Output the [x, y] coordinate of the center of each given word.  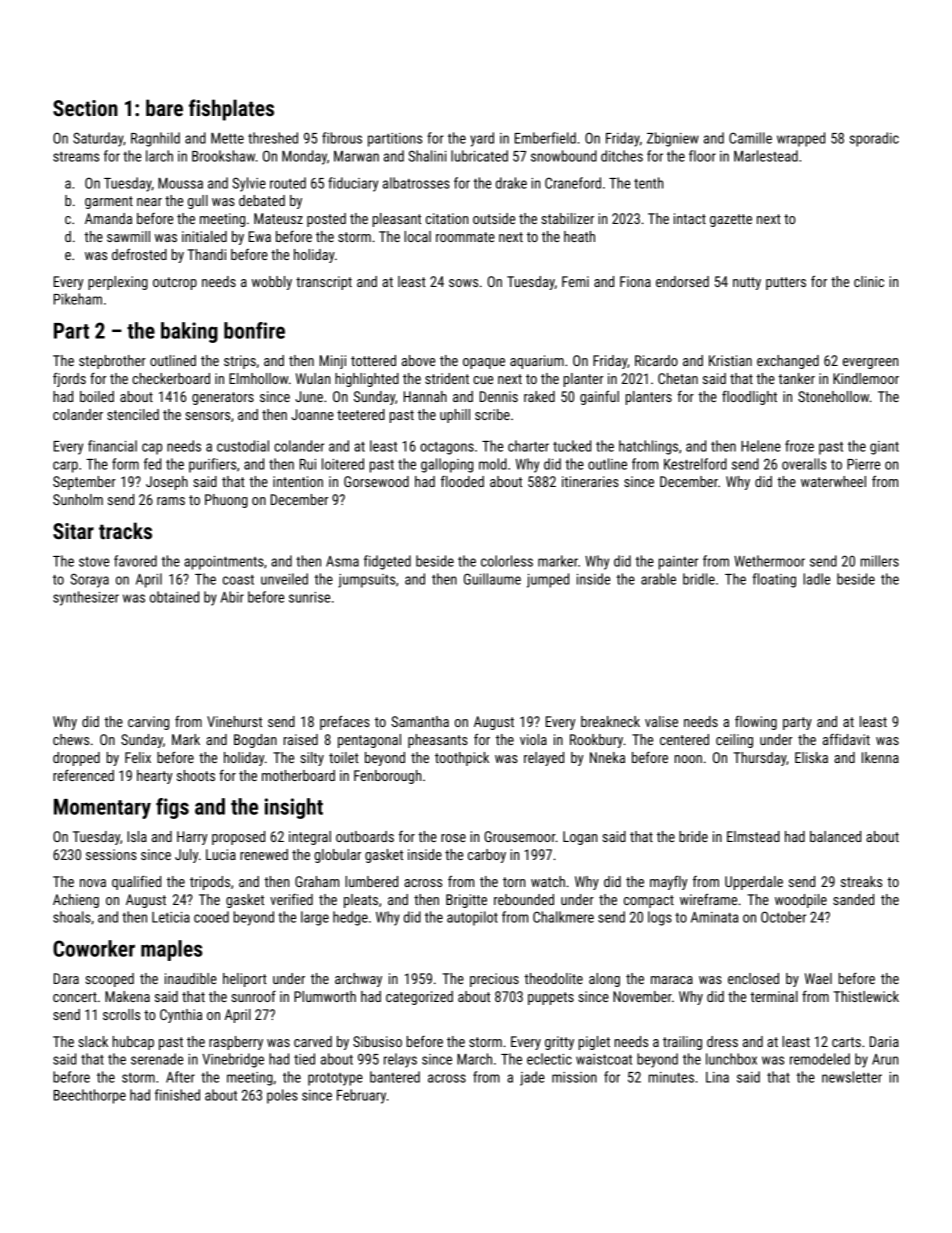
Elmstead [753, 836]
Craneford [573, 183]
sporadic [874, 139]
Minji [333, 362]
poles [282, 1096]
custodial [243, 446]
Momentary [102, 809]
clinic [869, 281]
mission [574, 1077]
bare [164, 108]
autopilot [472, 918]
